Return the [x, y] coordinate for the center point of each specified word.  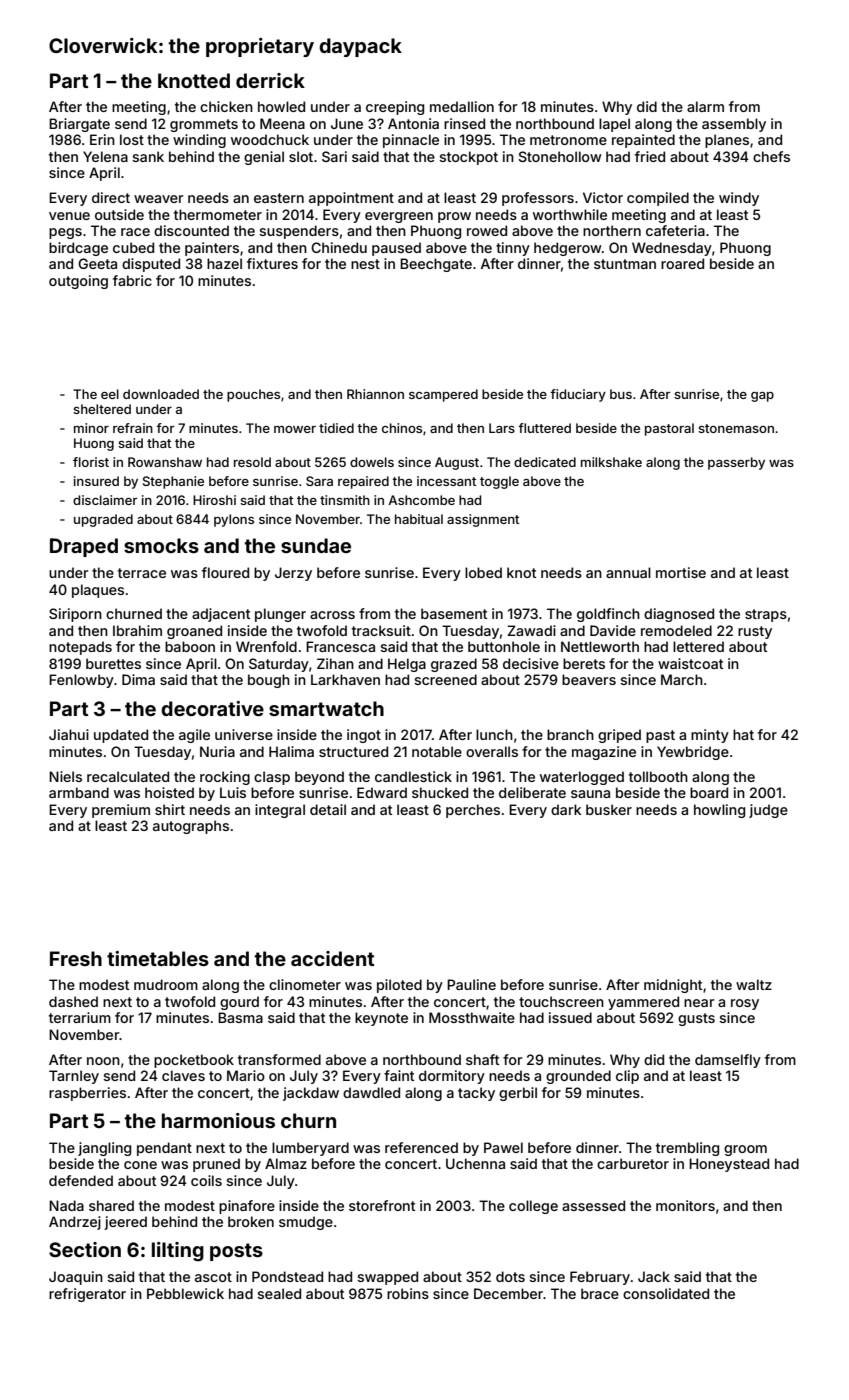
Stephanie [173, 482]
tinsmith [345, 500]
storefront [382, 1205]
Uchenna [475, 1163]
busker [609, 809]
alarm [705, 106]
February [600, 1278]
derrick [270, 80]
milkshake [611, 462]
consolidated [666, 1293]
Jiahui [69, 734]
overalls [492, 751]
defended [81, 1180]
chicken [226, 106]
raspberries [87, 1094]
